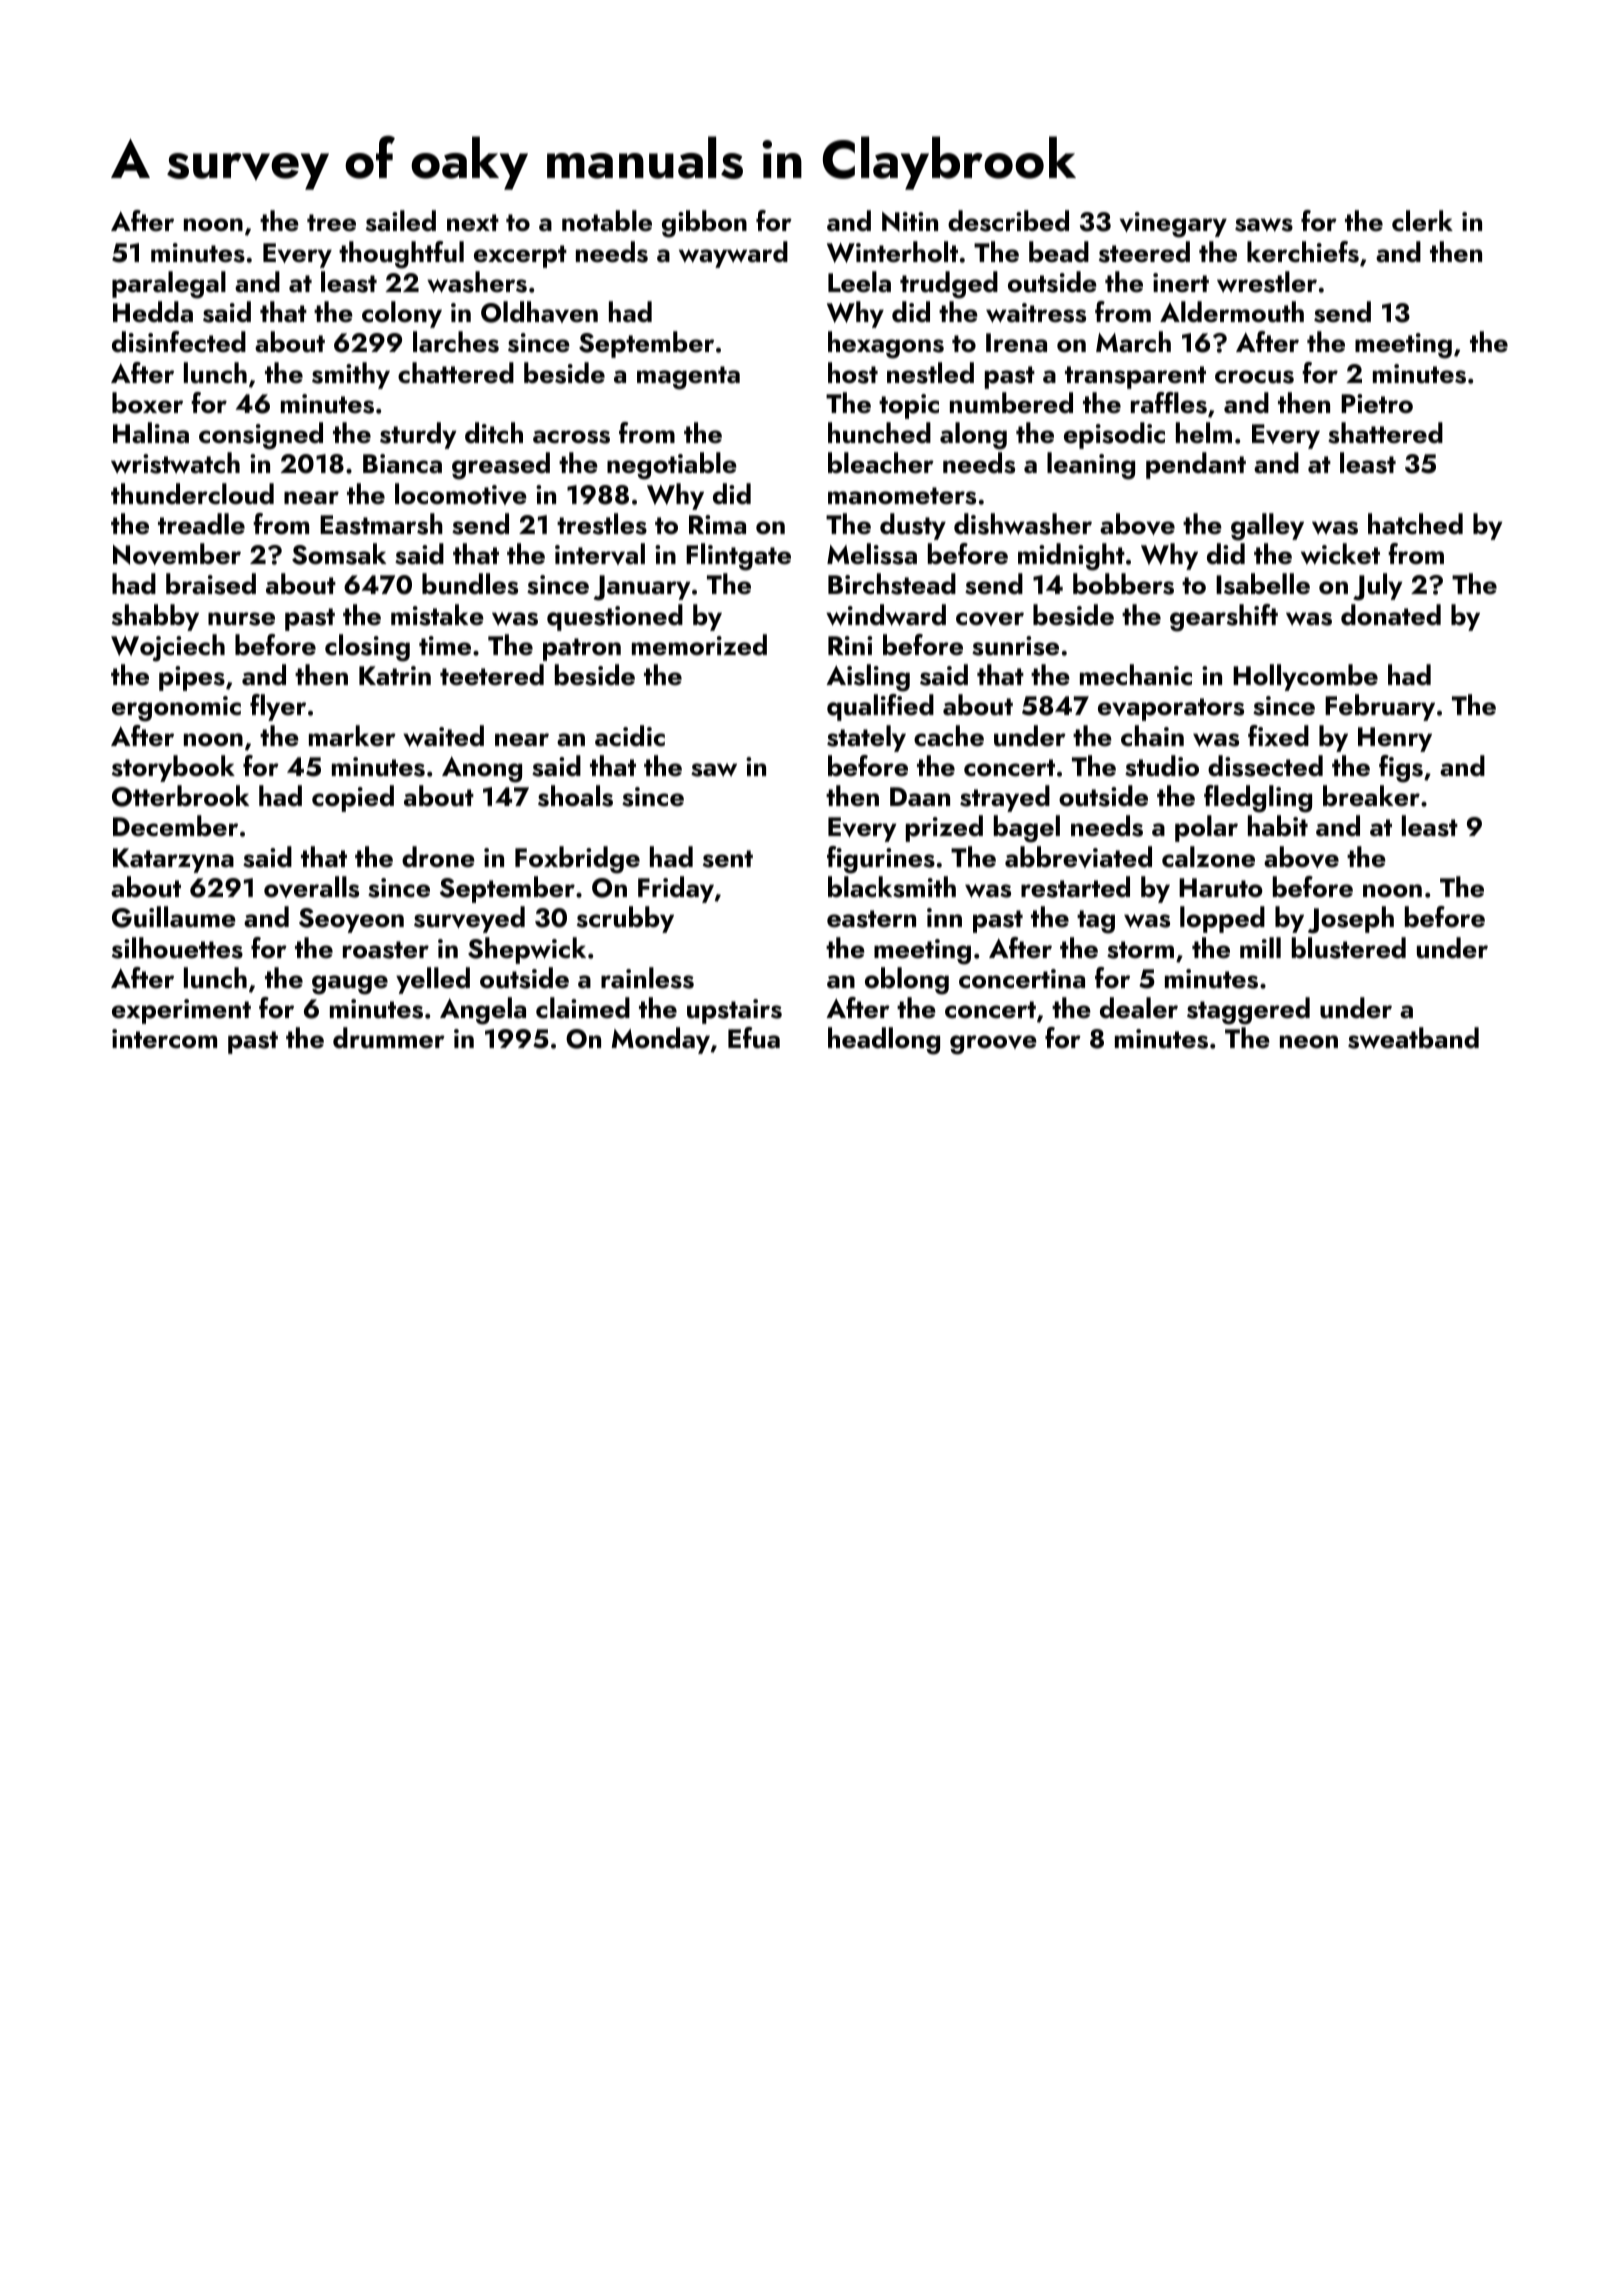  Describe the element at coordinates (717, 525) in the image. I see `Rima` at that location.
